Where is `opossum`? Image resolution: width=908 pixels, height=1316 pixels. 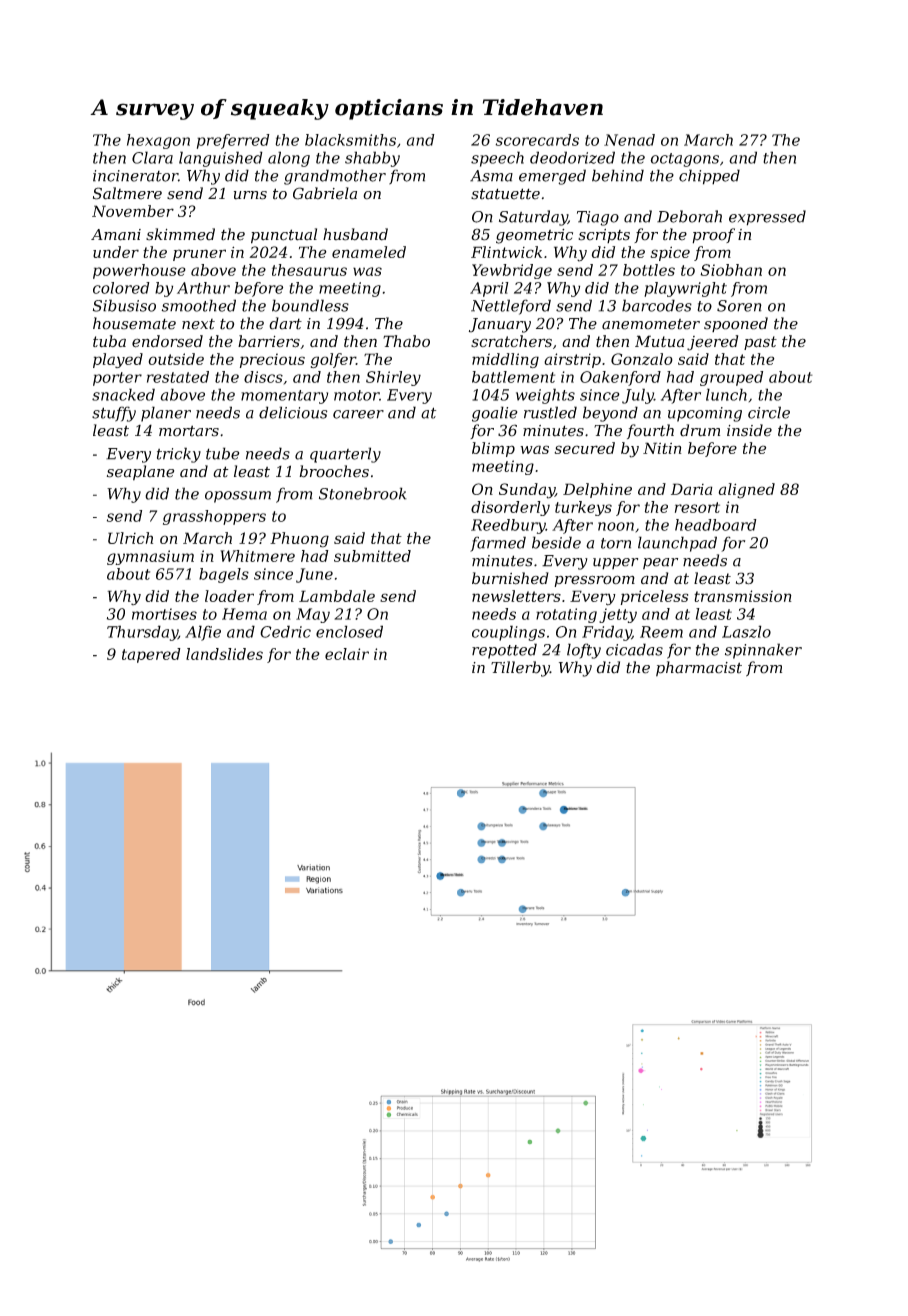 opossum is located at coordinates (238, 497).
